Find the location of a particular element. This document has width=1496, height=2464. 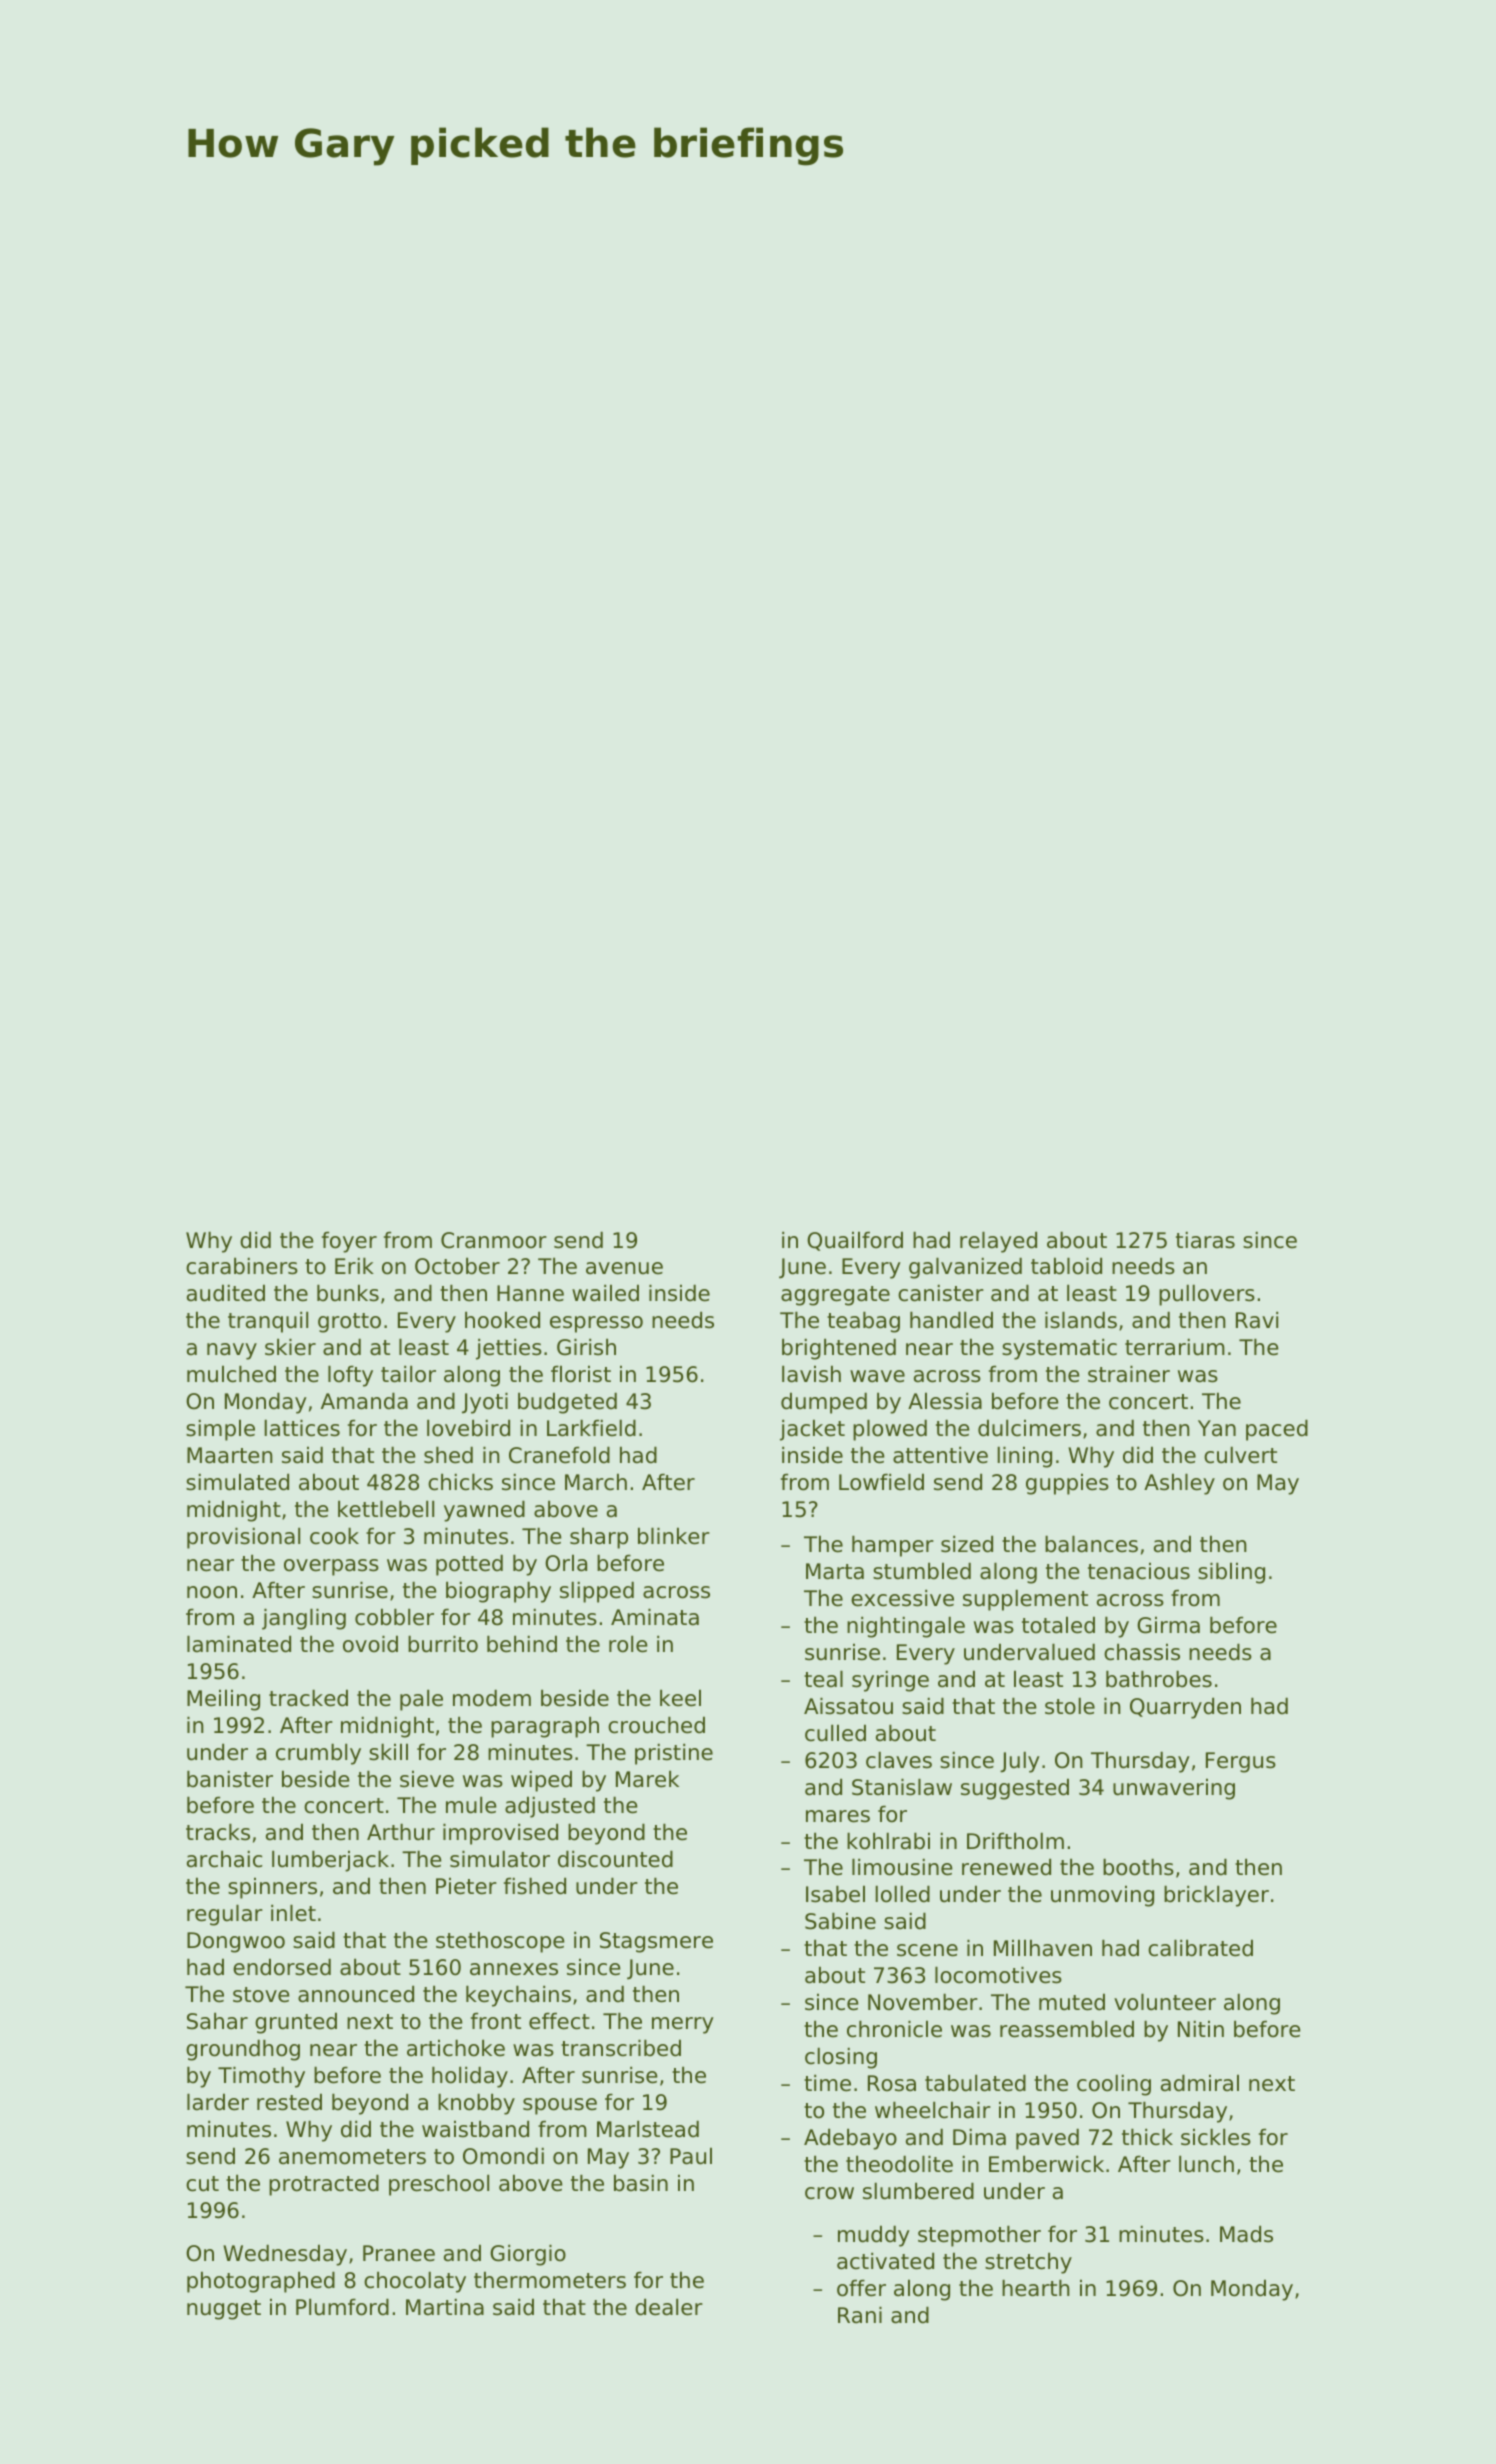

chicks is located at coordinates (460, 1482).
